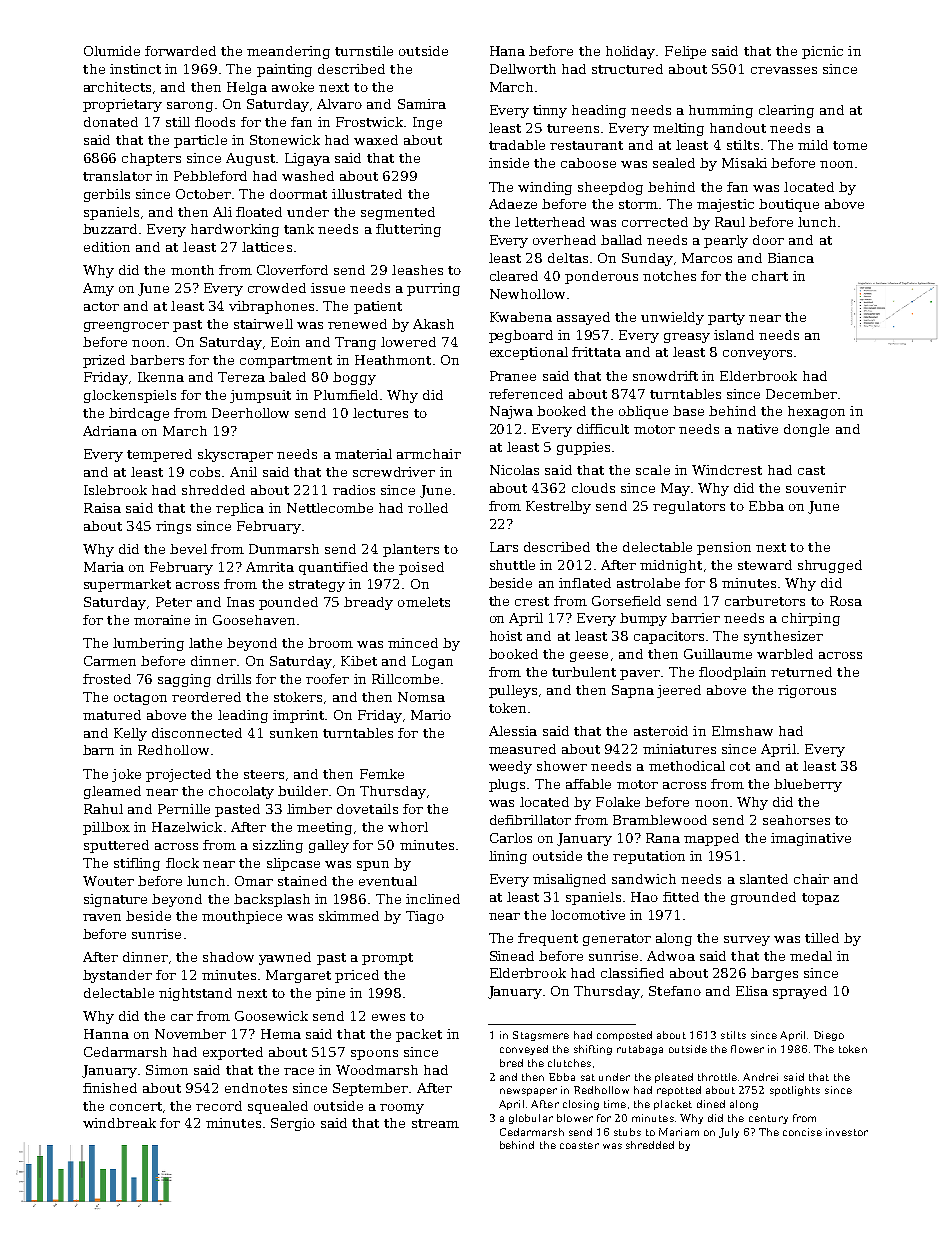 Image resolution: width=952 pixels, height=1233 pixels. What do you see at coordinates (511, 412) in the page?
I see `Najwa` at bounding box center [511, 412].
